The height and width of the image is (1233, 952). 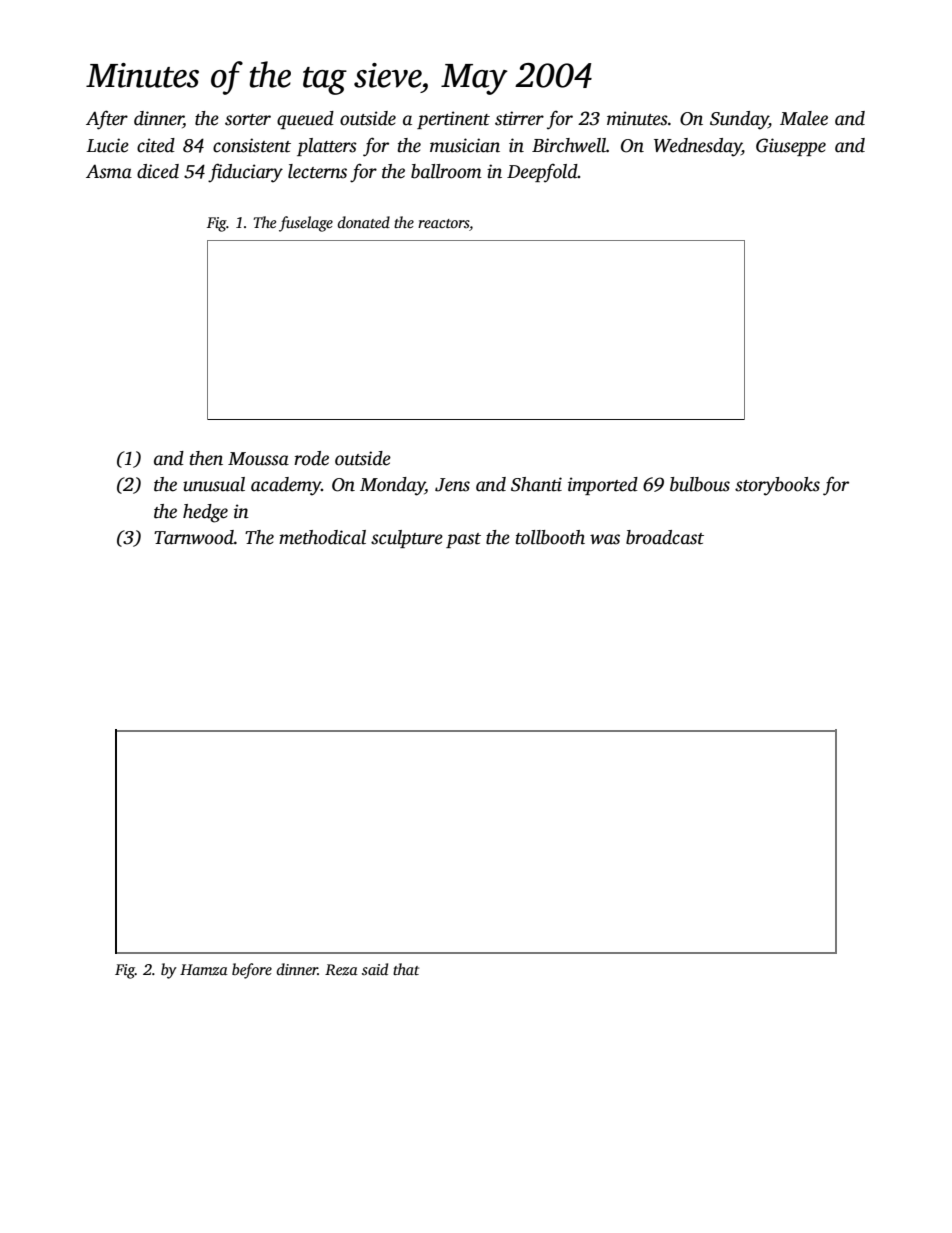 I want to click on bulbous, so click(x=700, y=484).
